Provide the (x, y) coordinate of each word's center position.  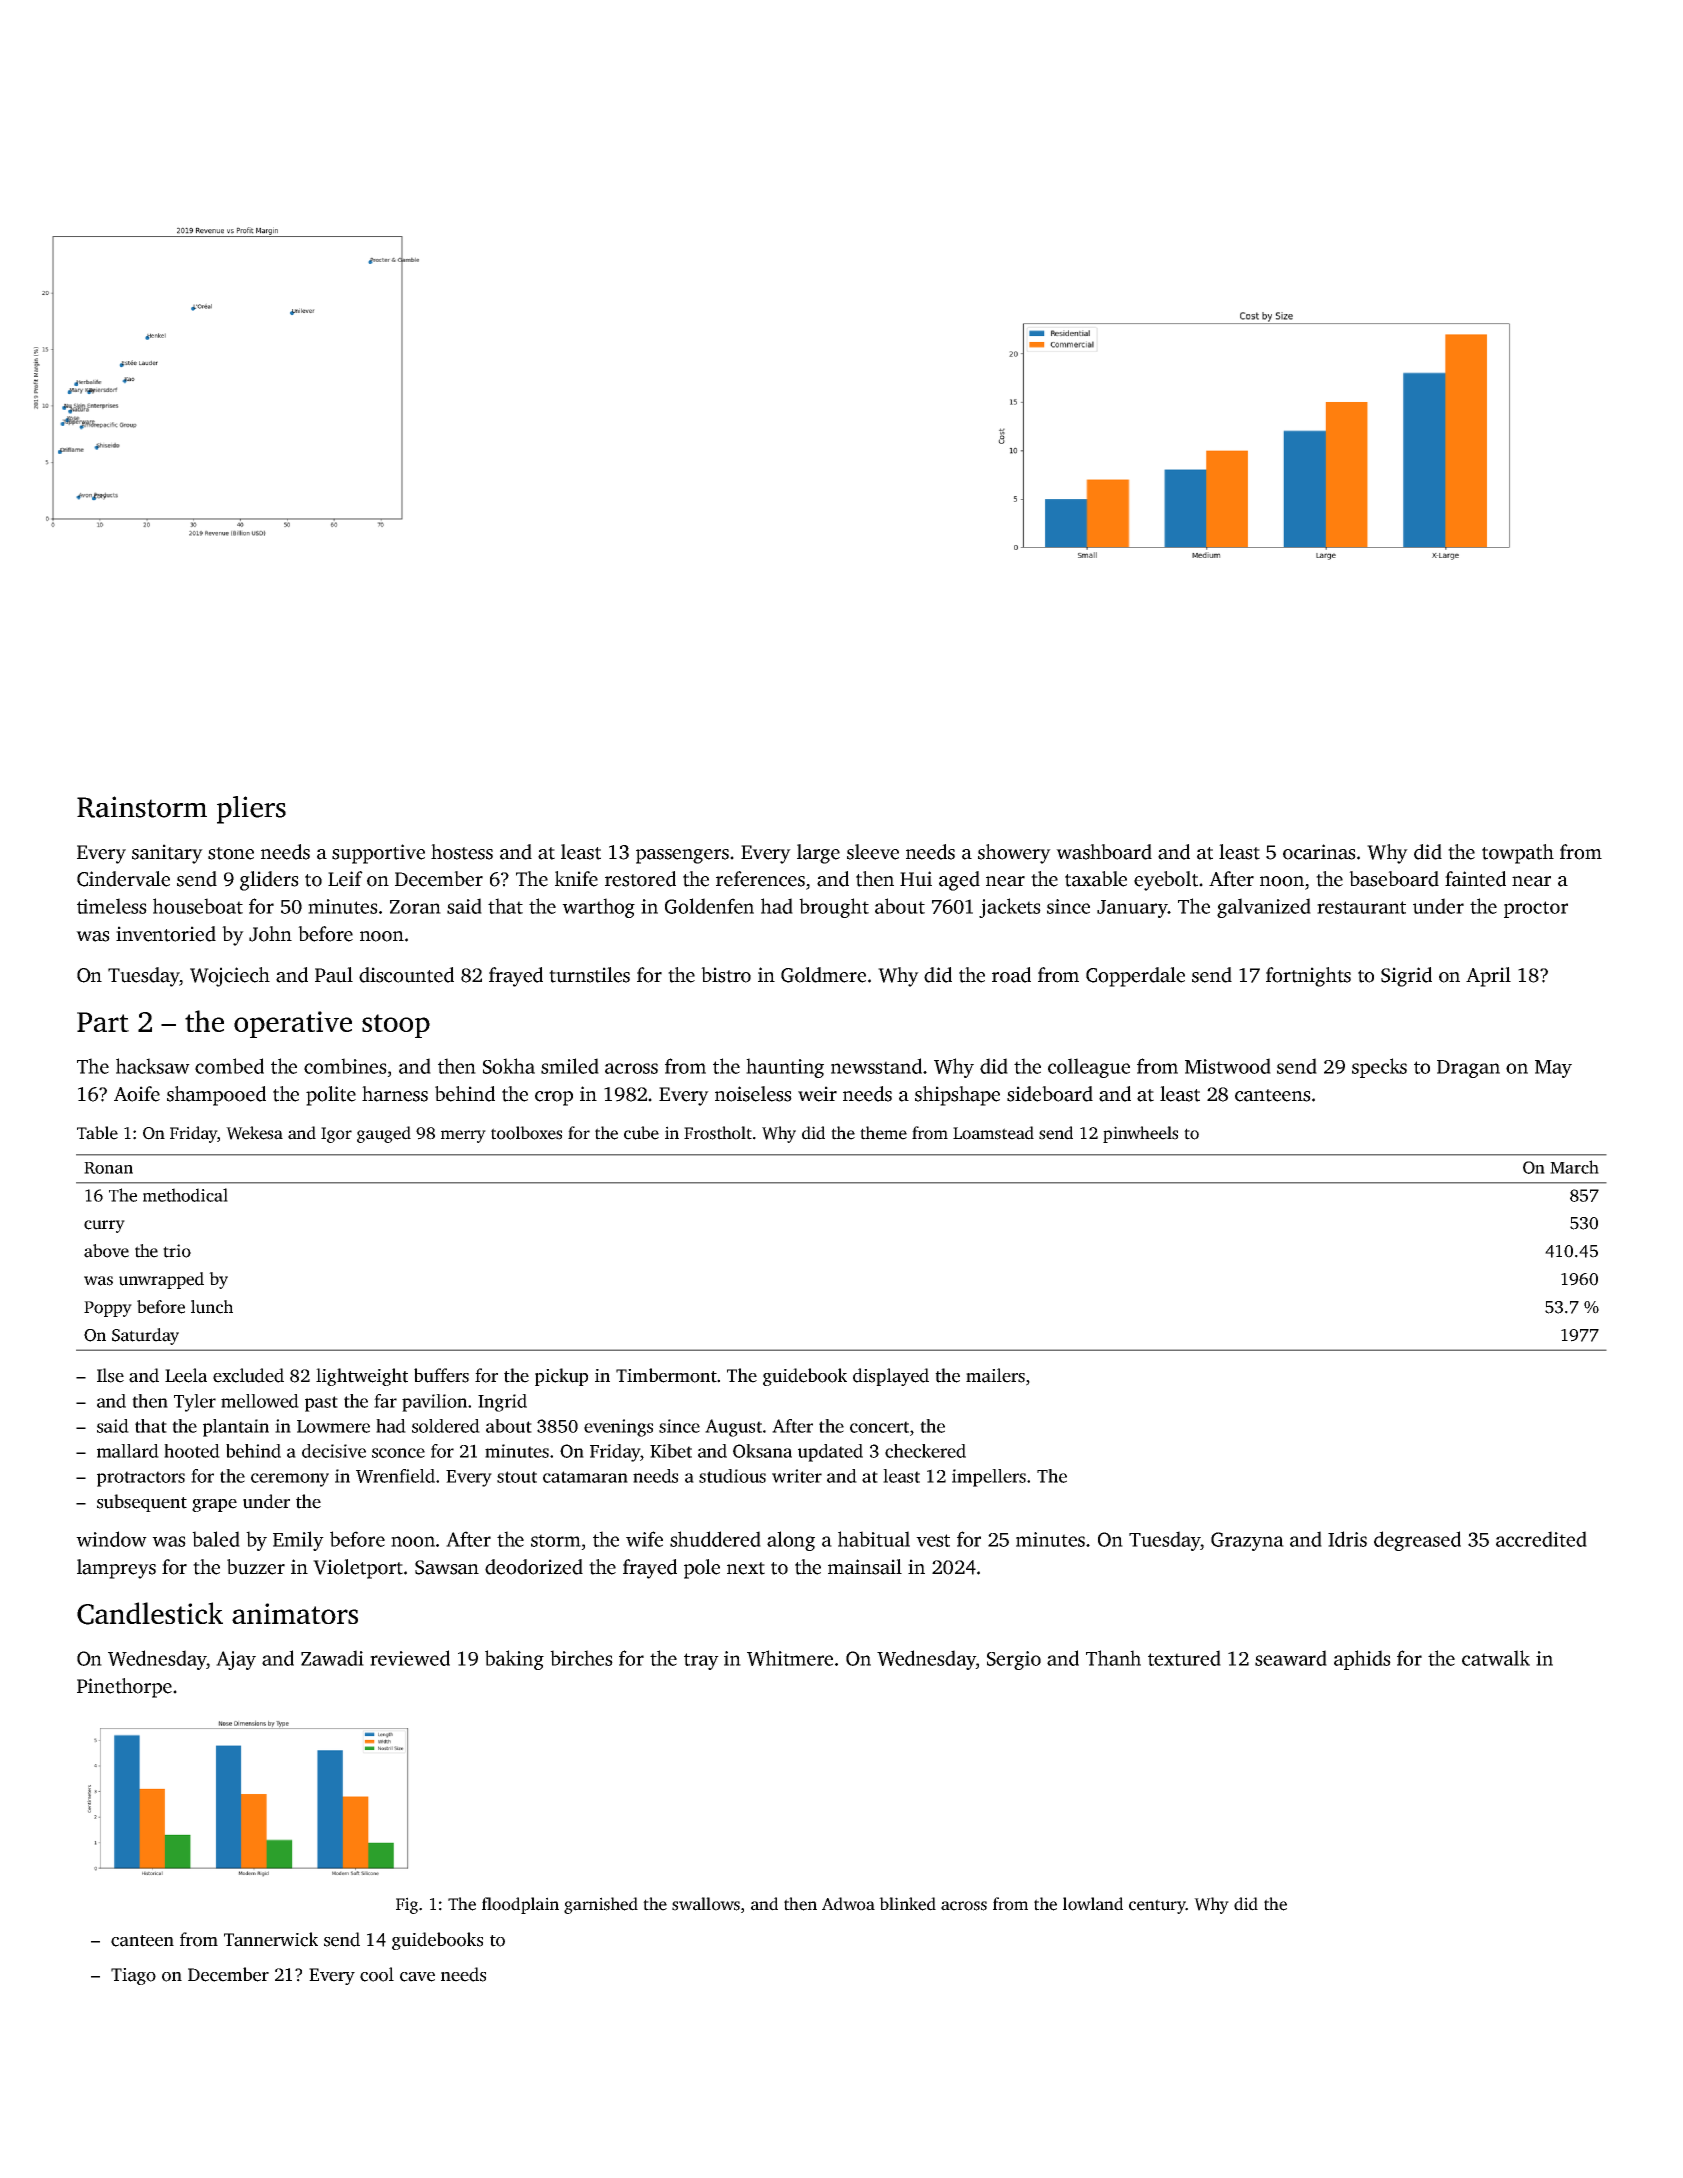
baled (216, 1539)
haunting (785, 1068)
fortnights (1308, 977)
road (1011, 975)
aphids (1362, 1660)
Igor (336, 1135)
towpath (1518, 854)
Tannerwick (271, 1939)
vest (933, 1540)
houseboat (198, 906)
